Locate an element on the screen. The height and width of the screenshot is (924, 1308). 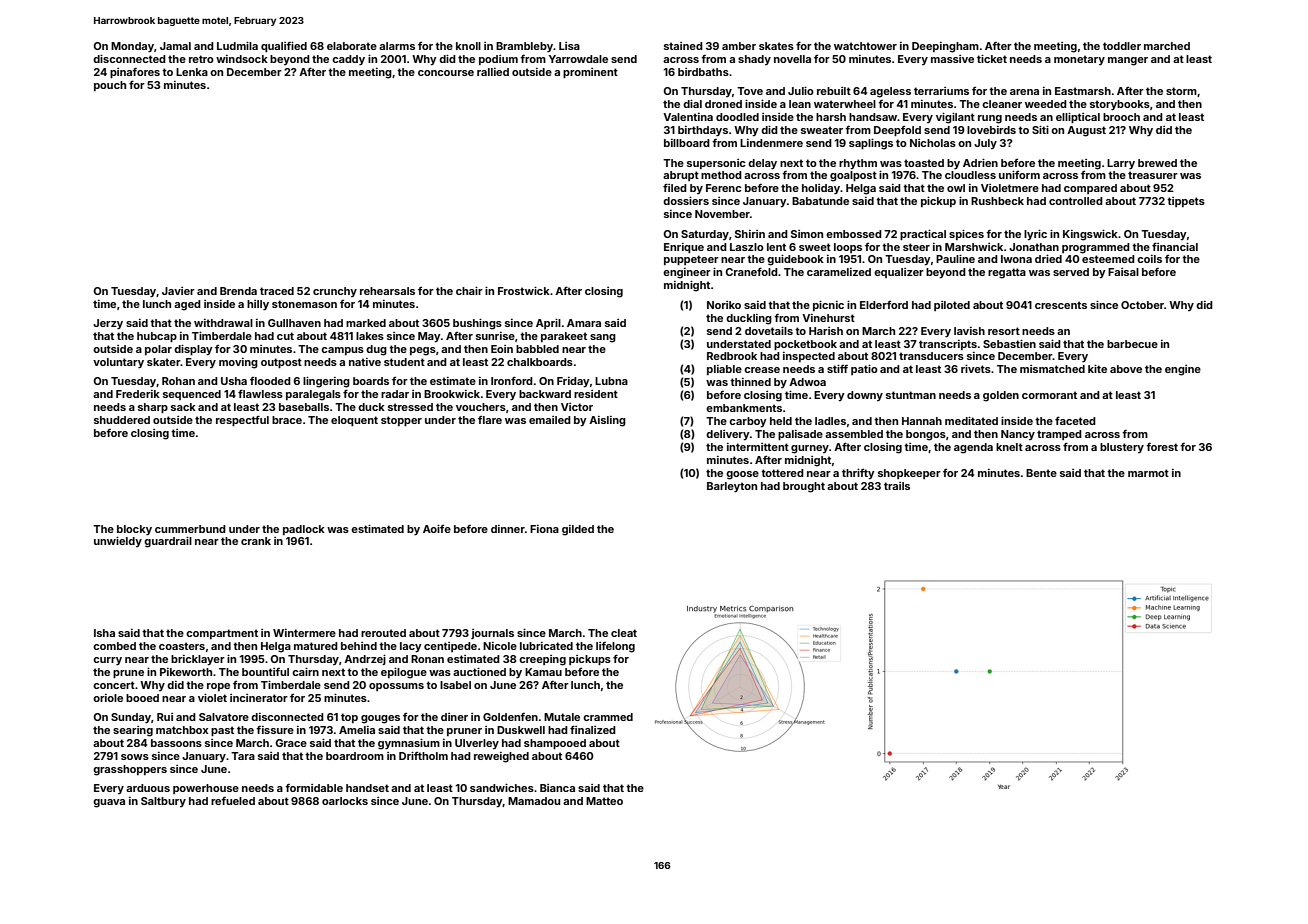
gilded is located at coordinates (578, 530).
